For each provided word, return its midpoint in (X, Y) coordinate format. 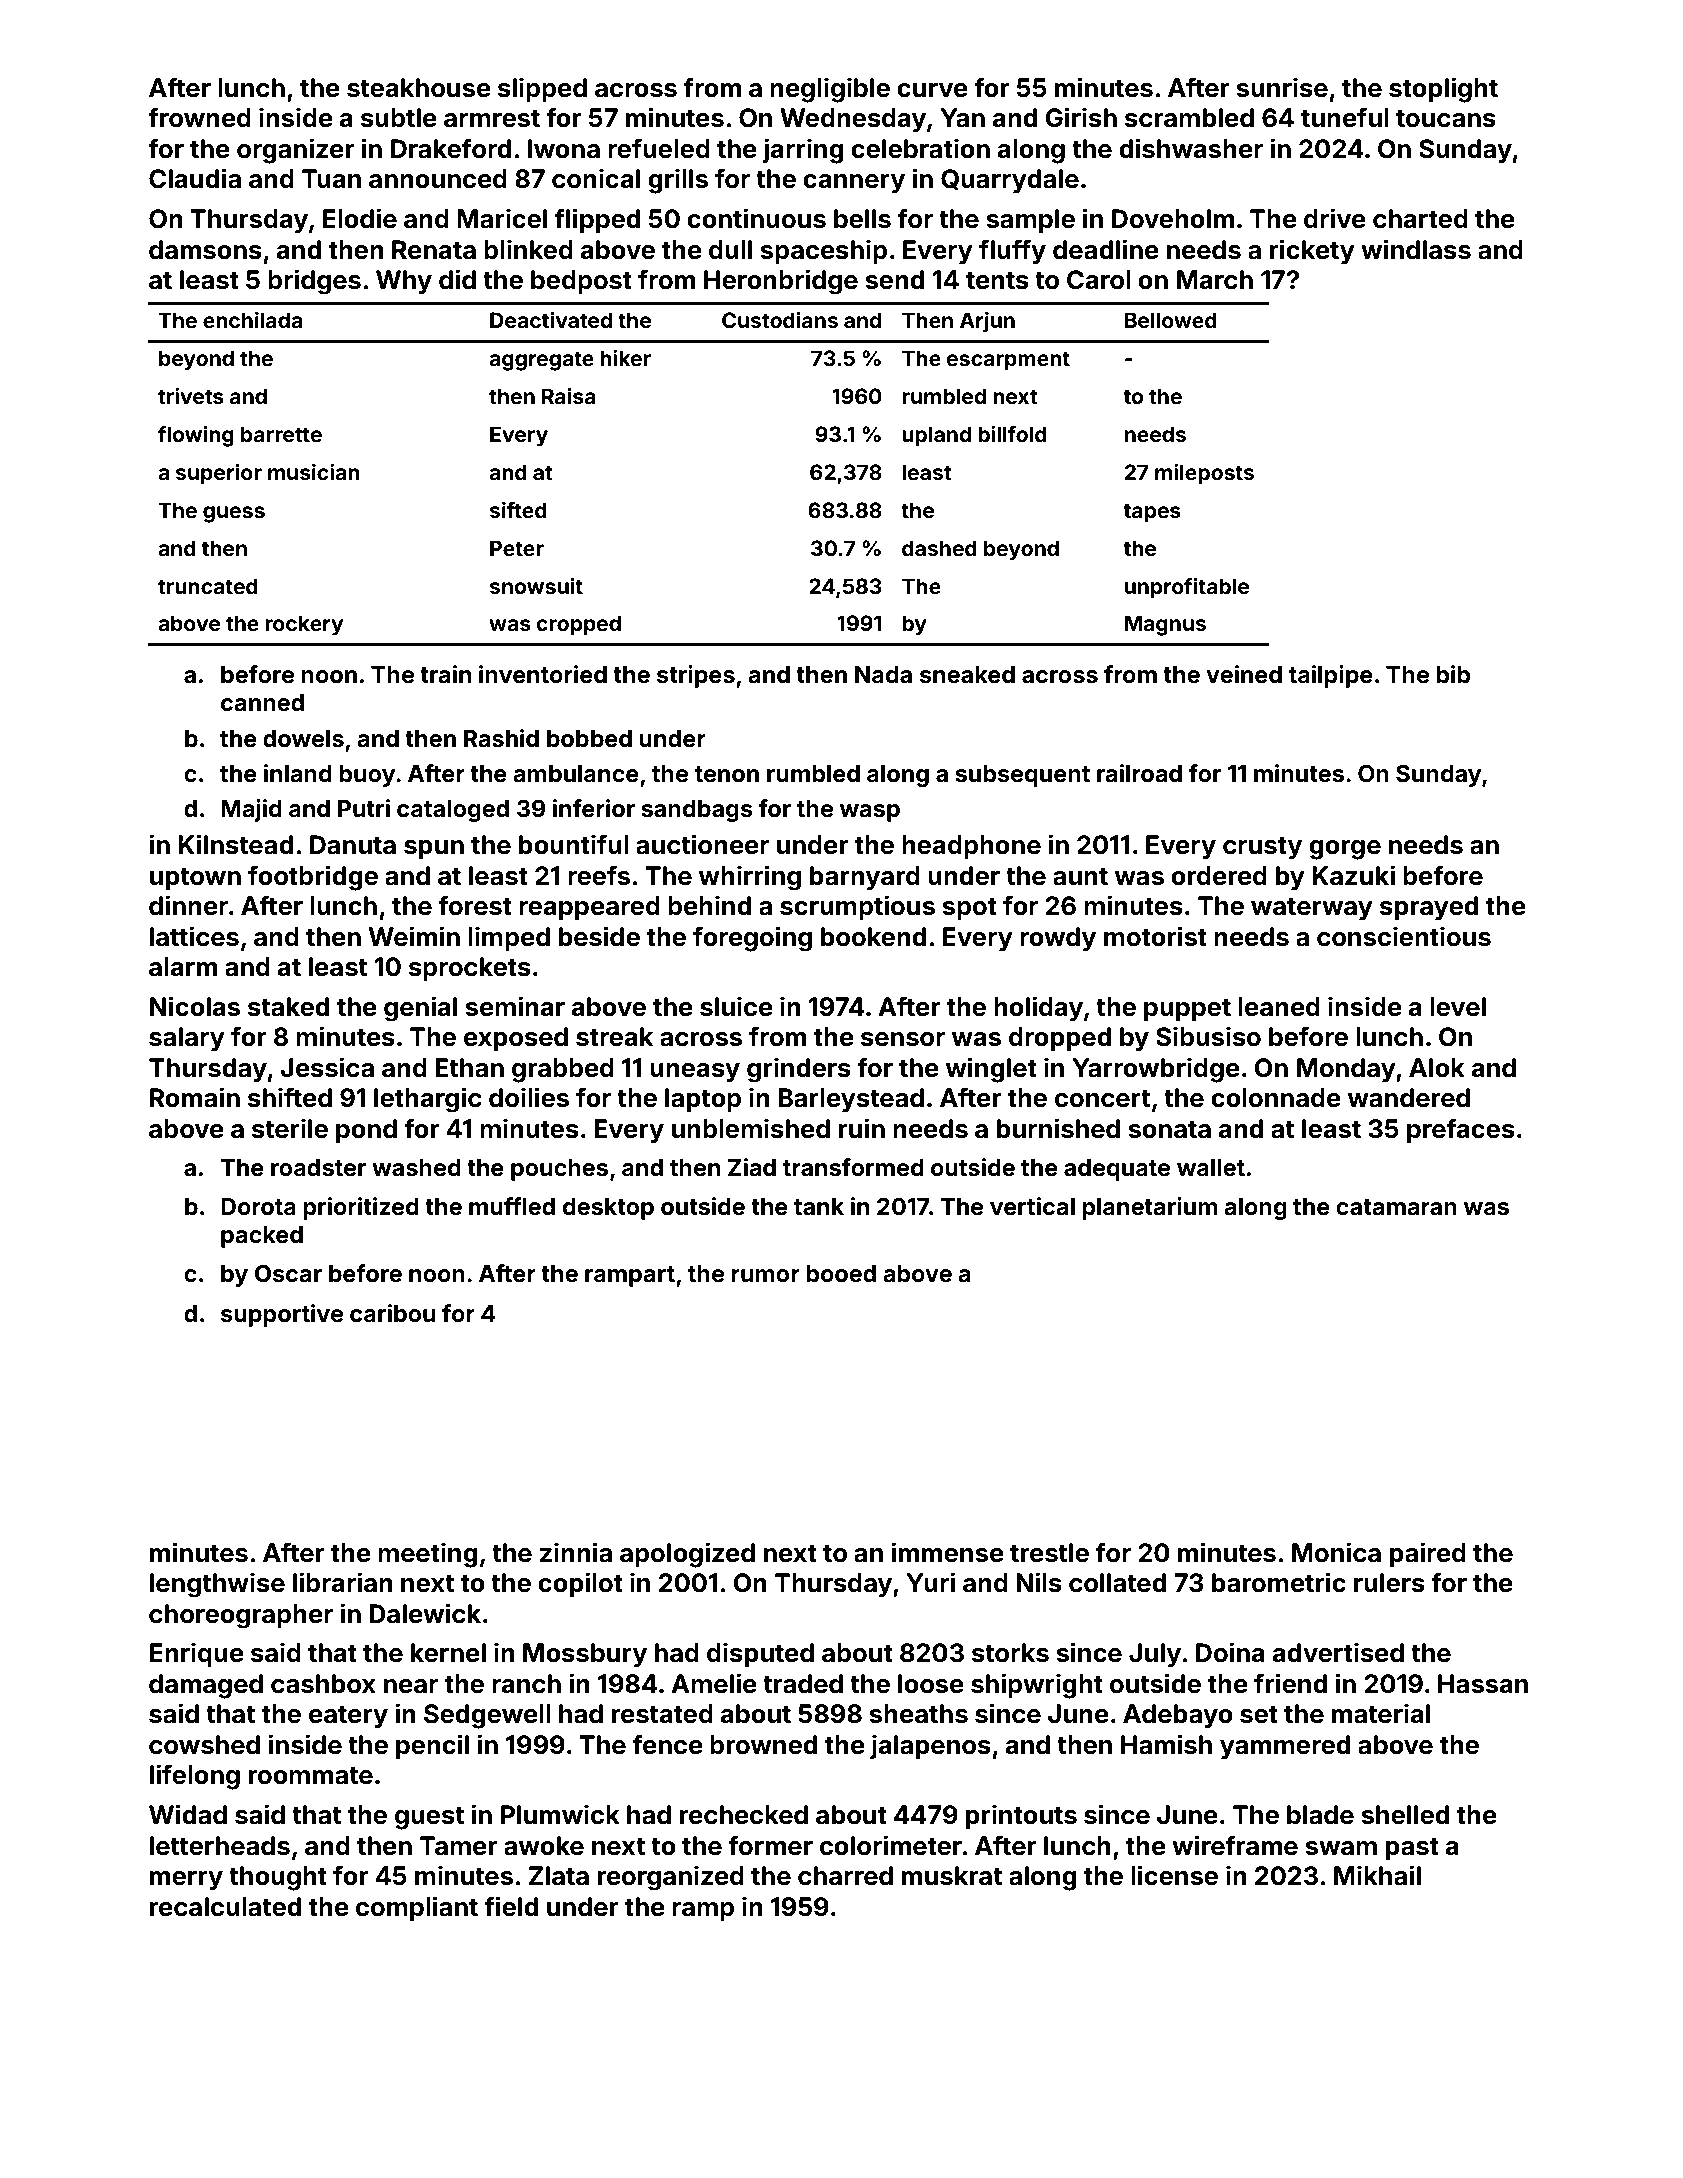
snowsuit (536, 586)
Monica (1336, 1552)
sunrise (1282, 87)
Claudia (195, 178)
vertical (1032, 1206)
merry (186, 1881)
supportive (282, 1315)
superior (219, 474)
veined (1244, 674)
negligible (830, 90)
